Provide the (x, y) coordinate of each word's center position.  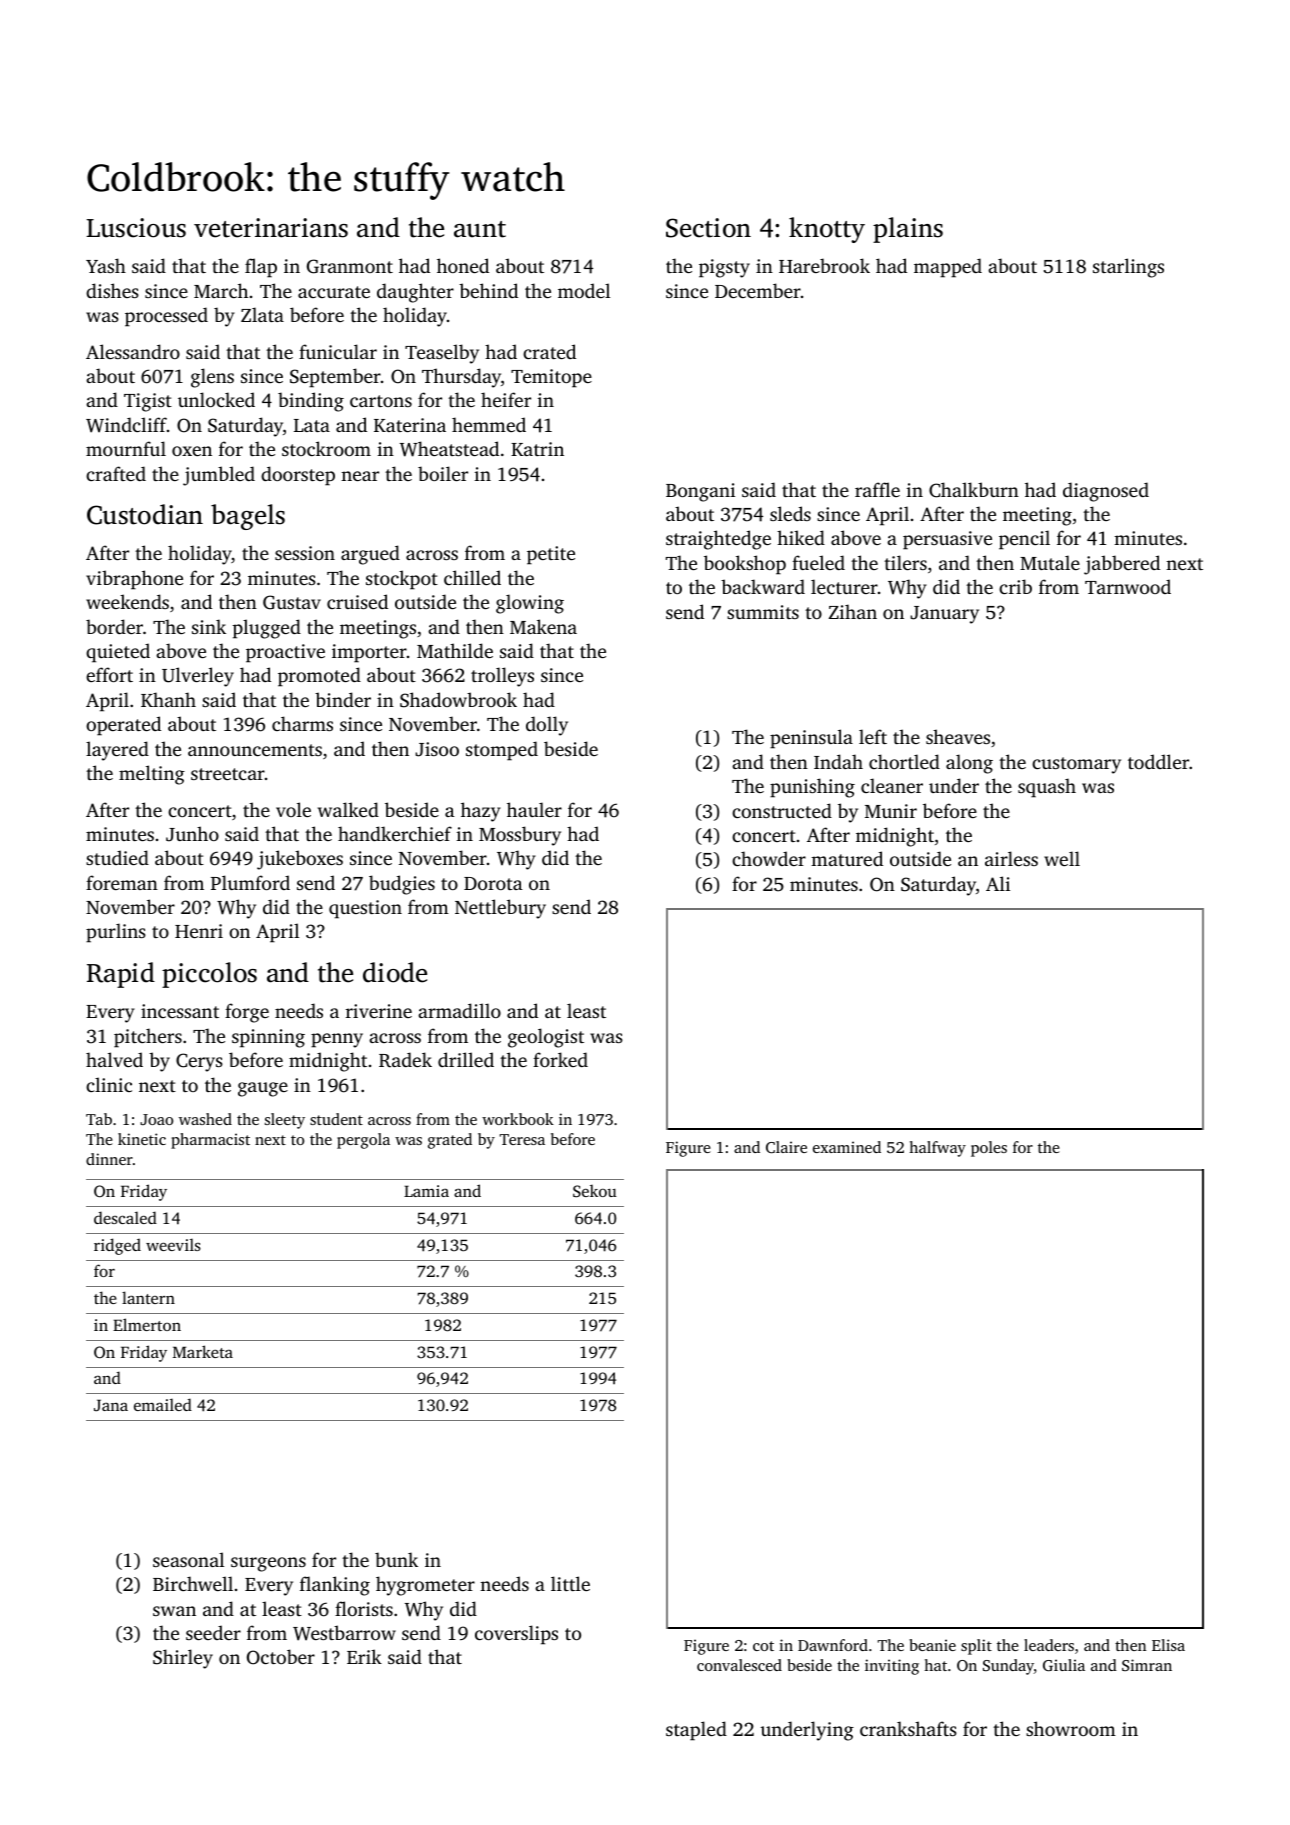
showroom (1071, 1728)
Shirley (183, 1659)
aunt (480, 229)
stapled (696, 1731)
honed (463, 265)
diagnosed (1106, 492)
